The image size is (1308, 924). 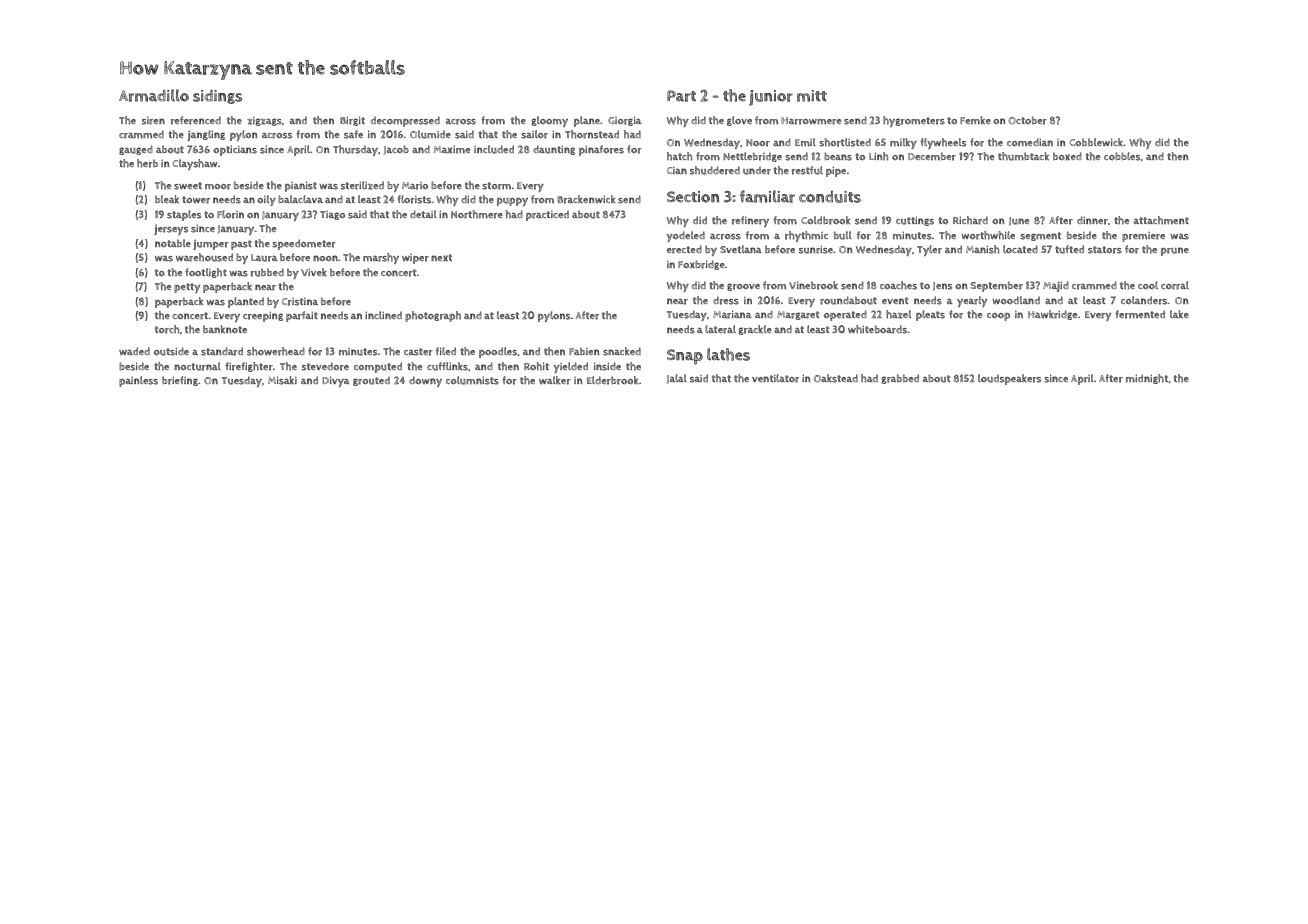 What do you see at coordinates (549, 121) in the document?
I see `gloomy` at bounding box center [549, 121].
